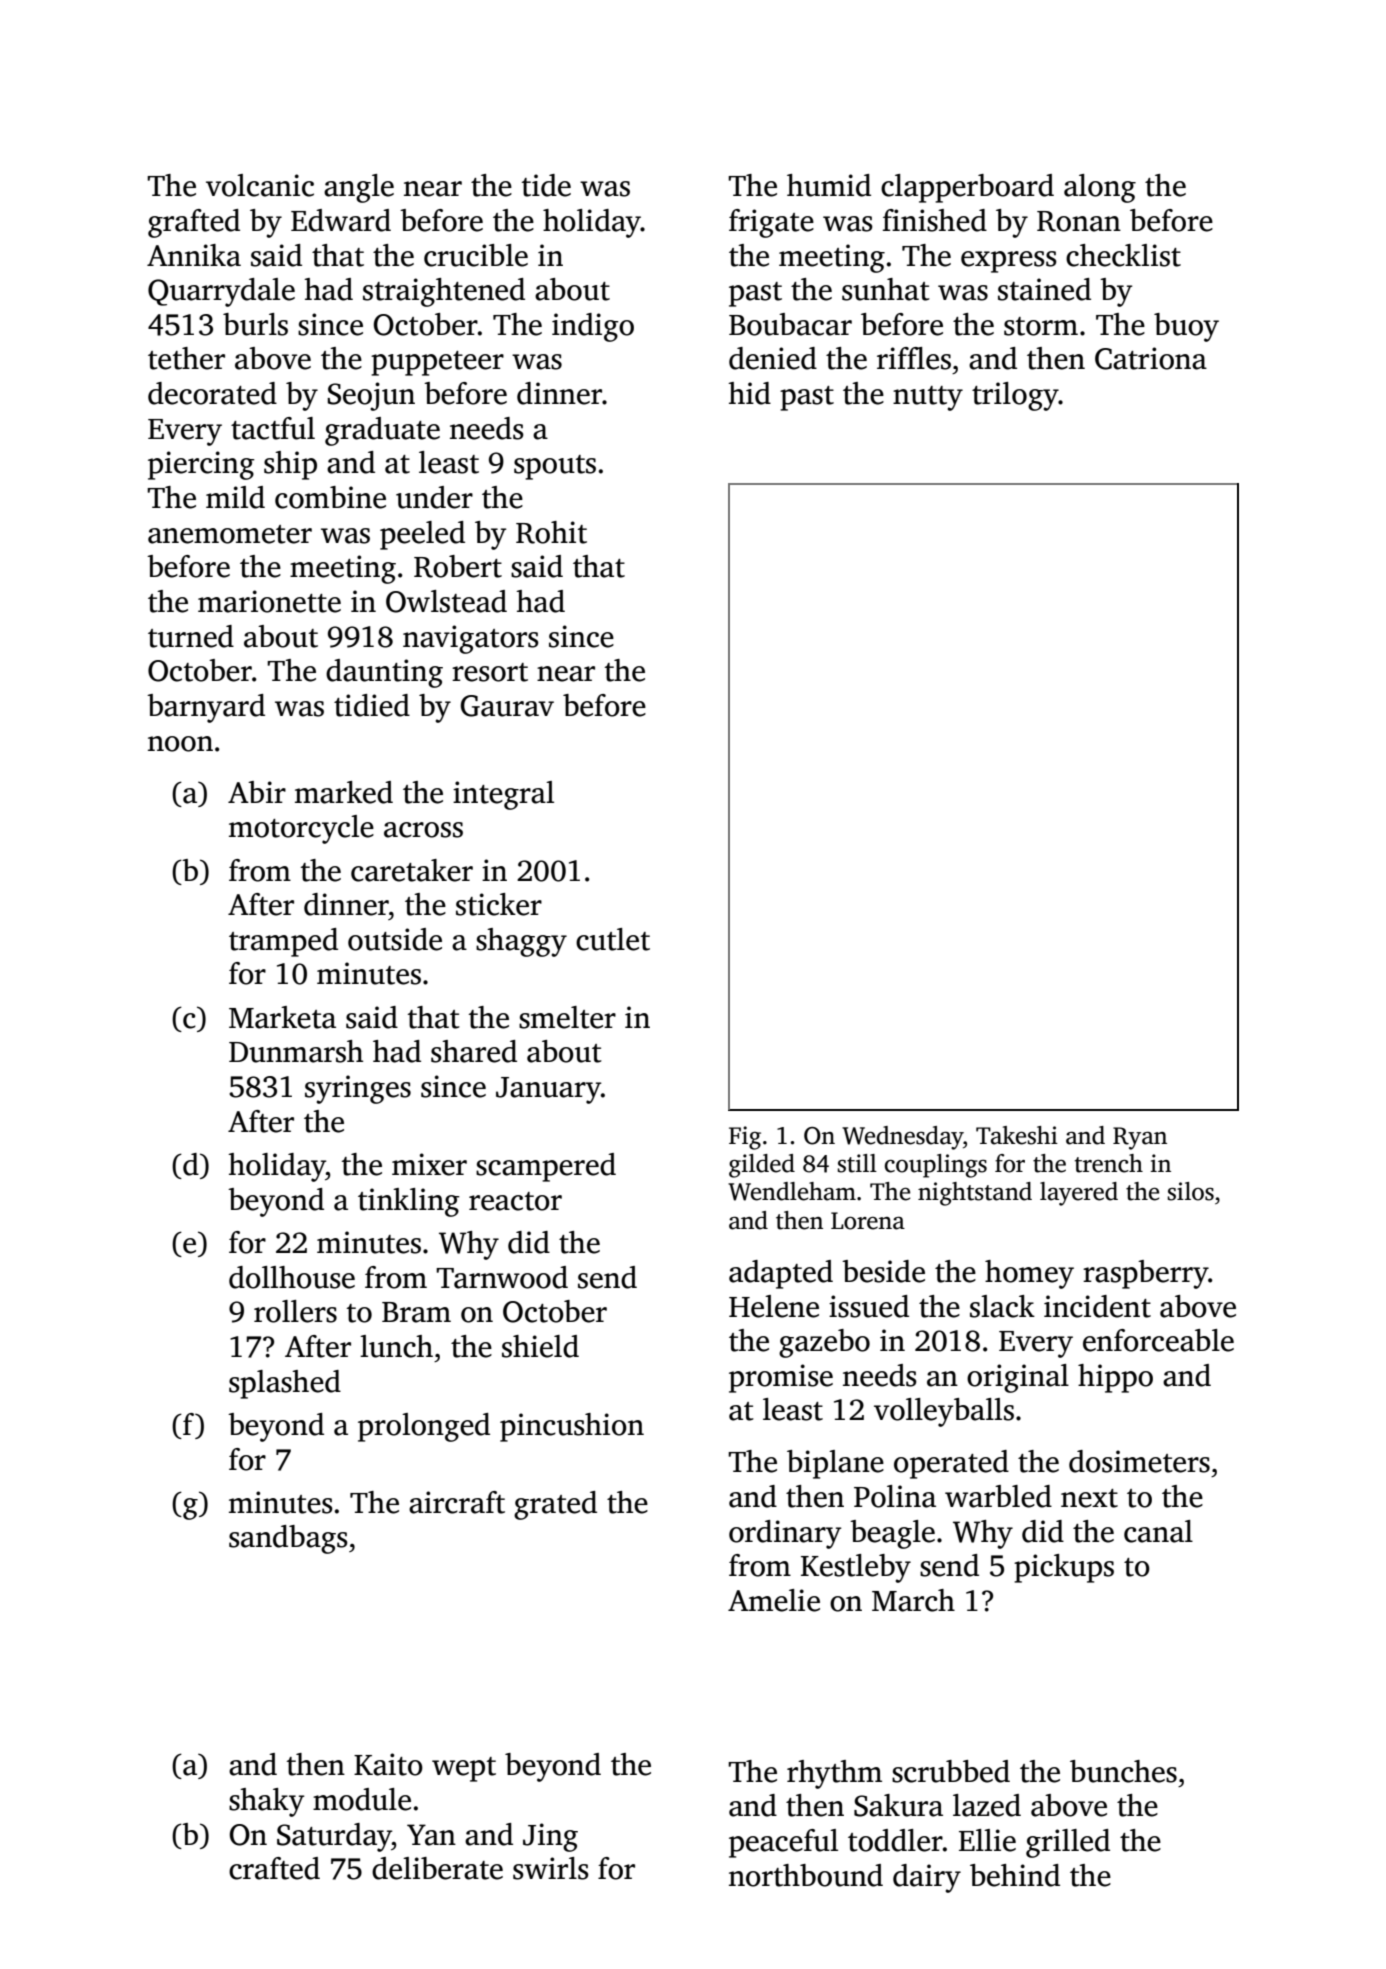  What do you see at coordinates (1015, 1875) in the document?
I see `behind` at bounding box center [1015, 1875].
